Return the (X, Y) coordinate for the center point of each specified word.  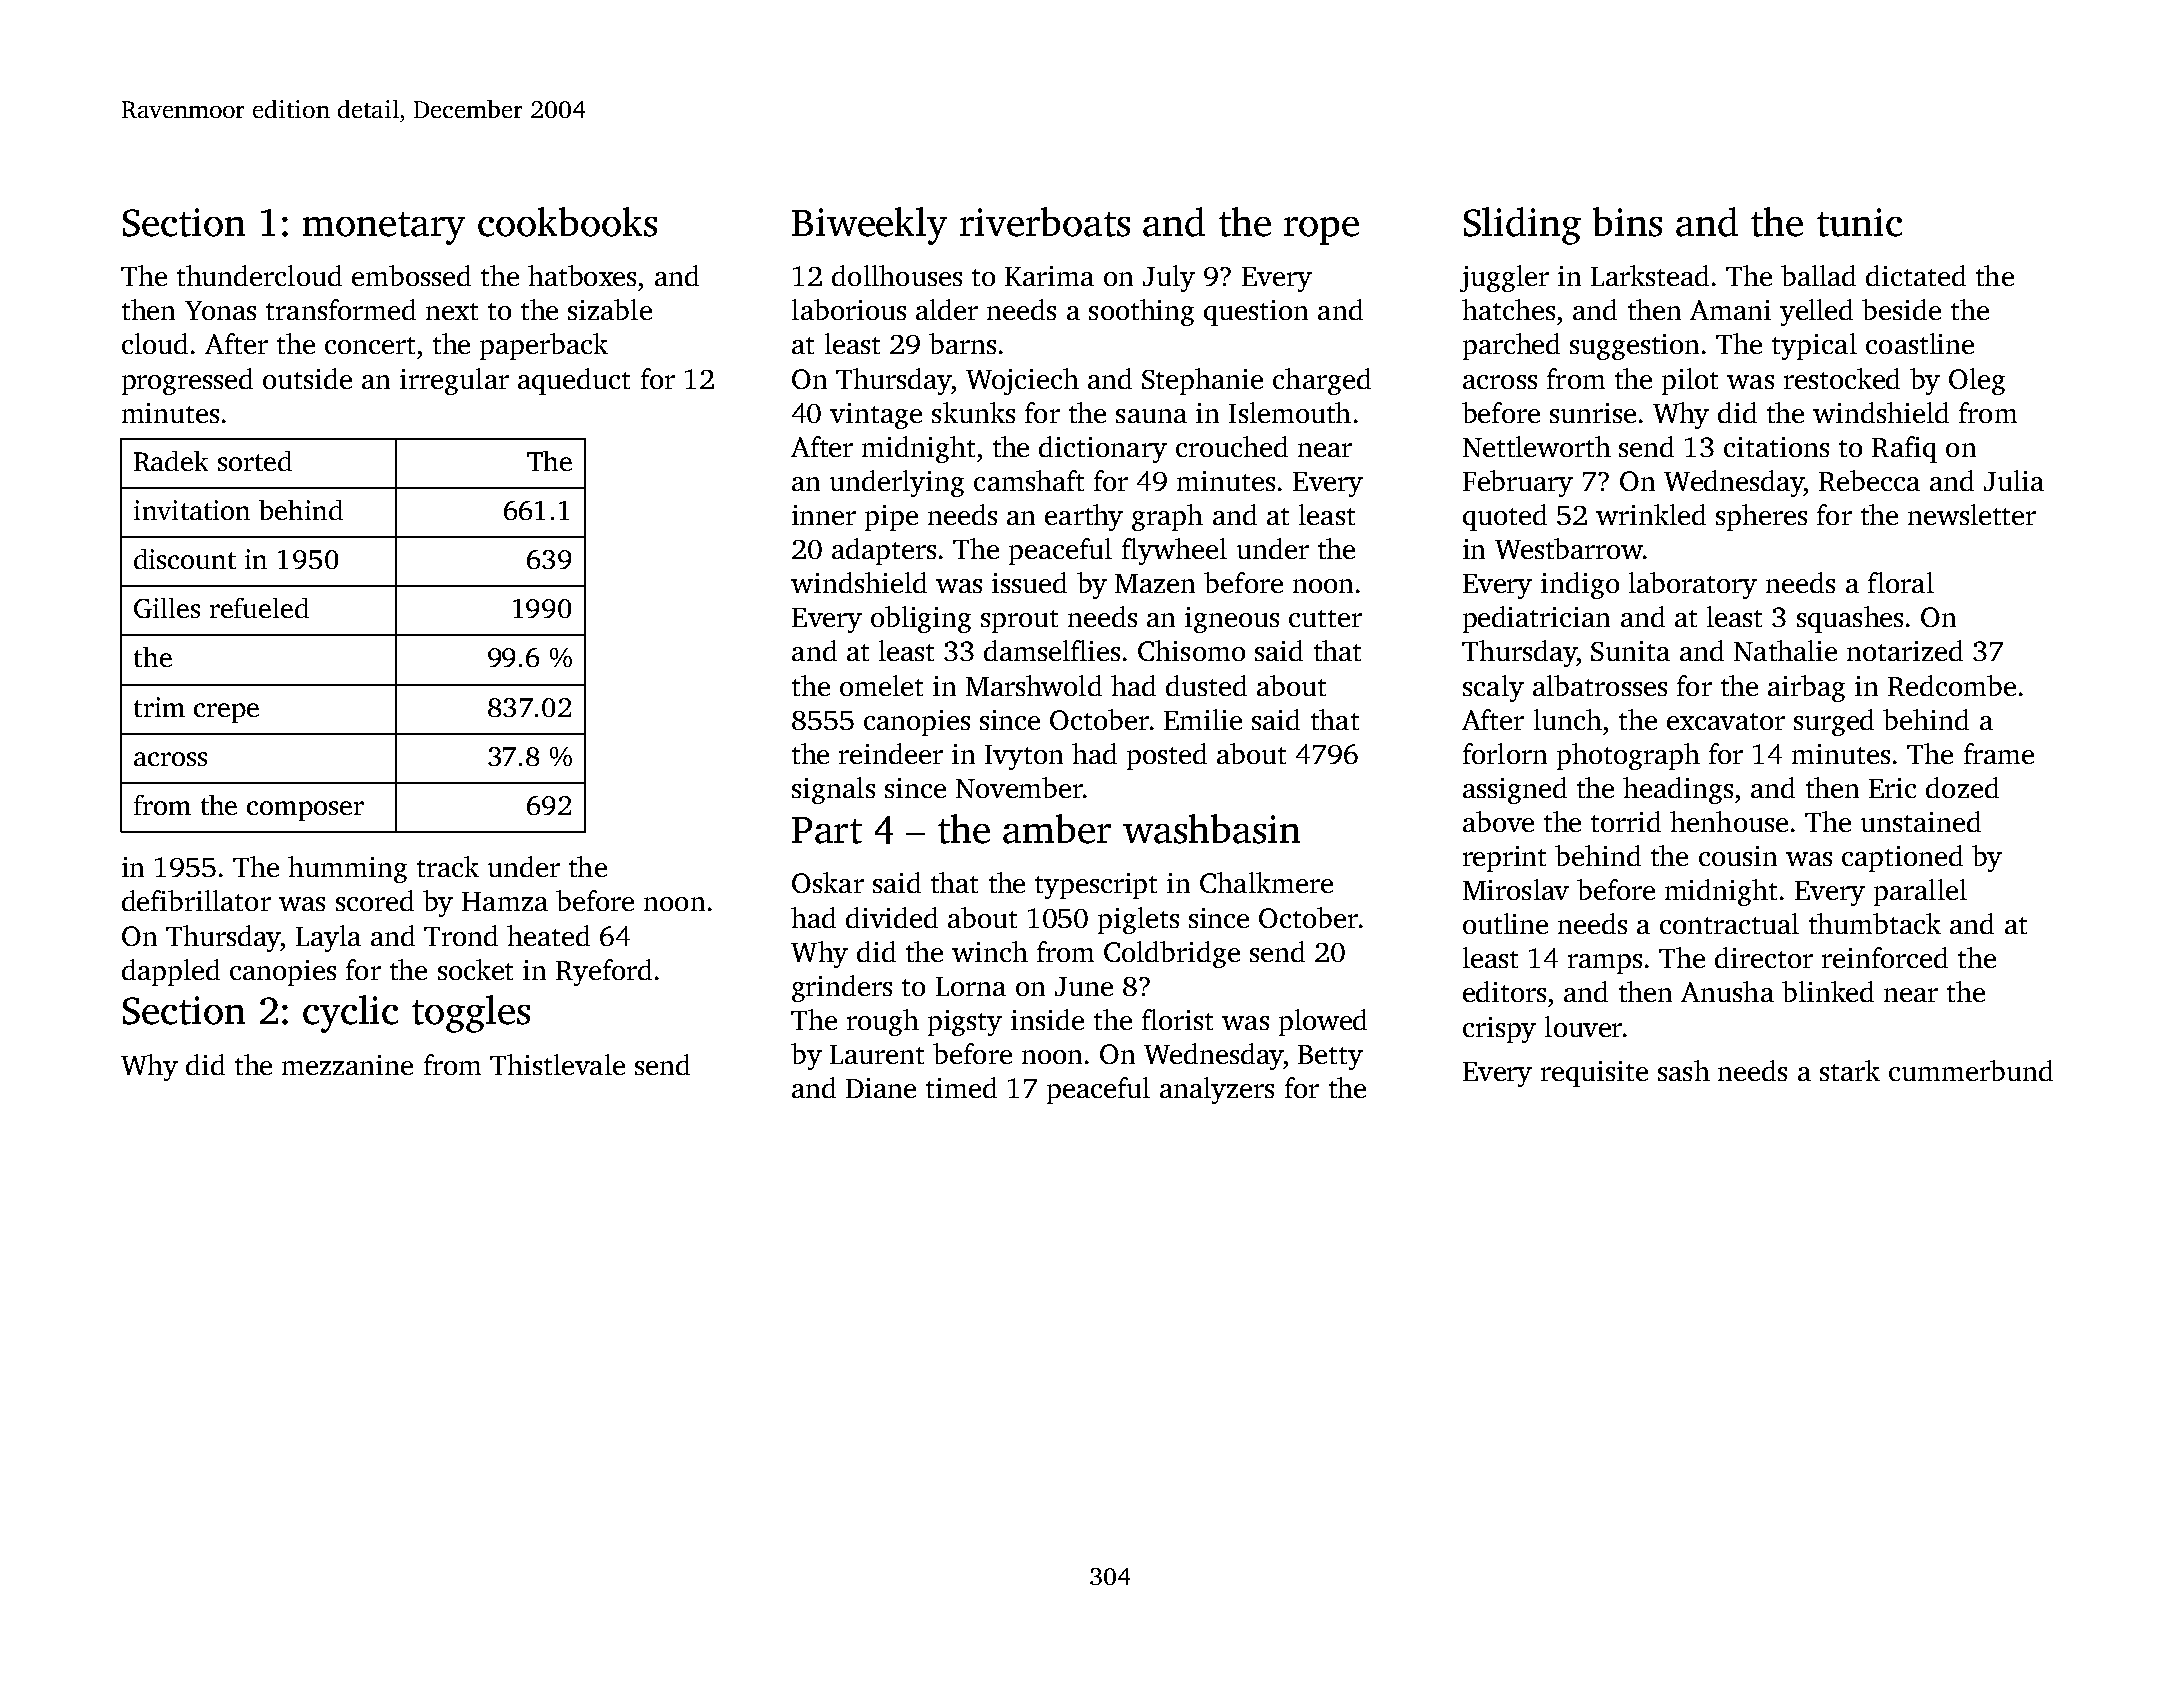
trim (159, 707)
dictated (1916, 275)
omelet (881, 685)
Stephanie (1202, 381)
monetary (384, 228)
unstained (1921, 821)
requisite (1594, 1074)
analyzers (1217, 1090)
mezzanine (347, 1065)
